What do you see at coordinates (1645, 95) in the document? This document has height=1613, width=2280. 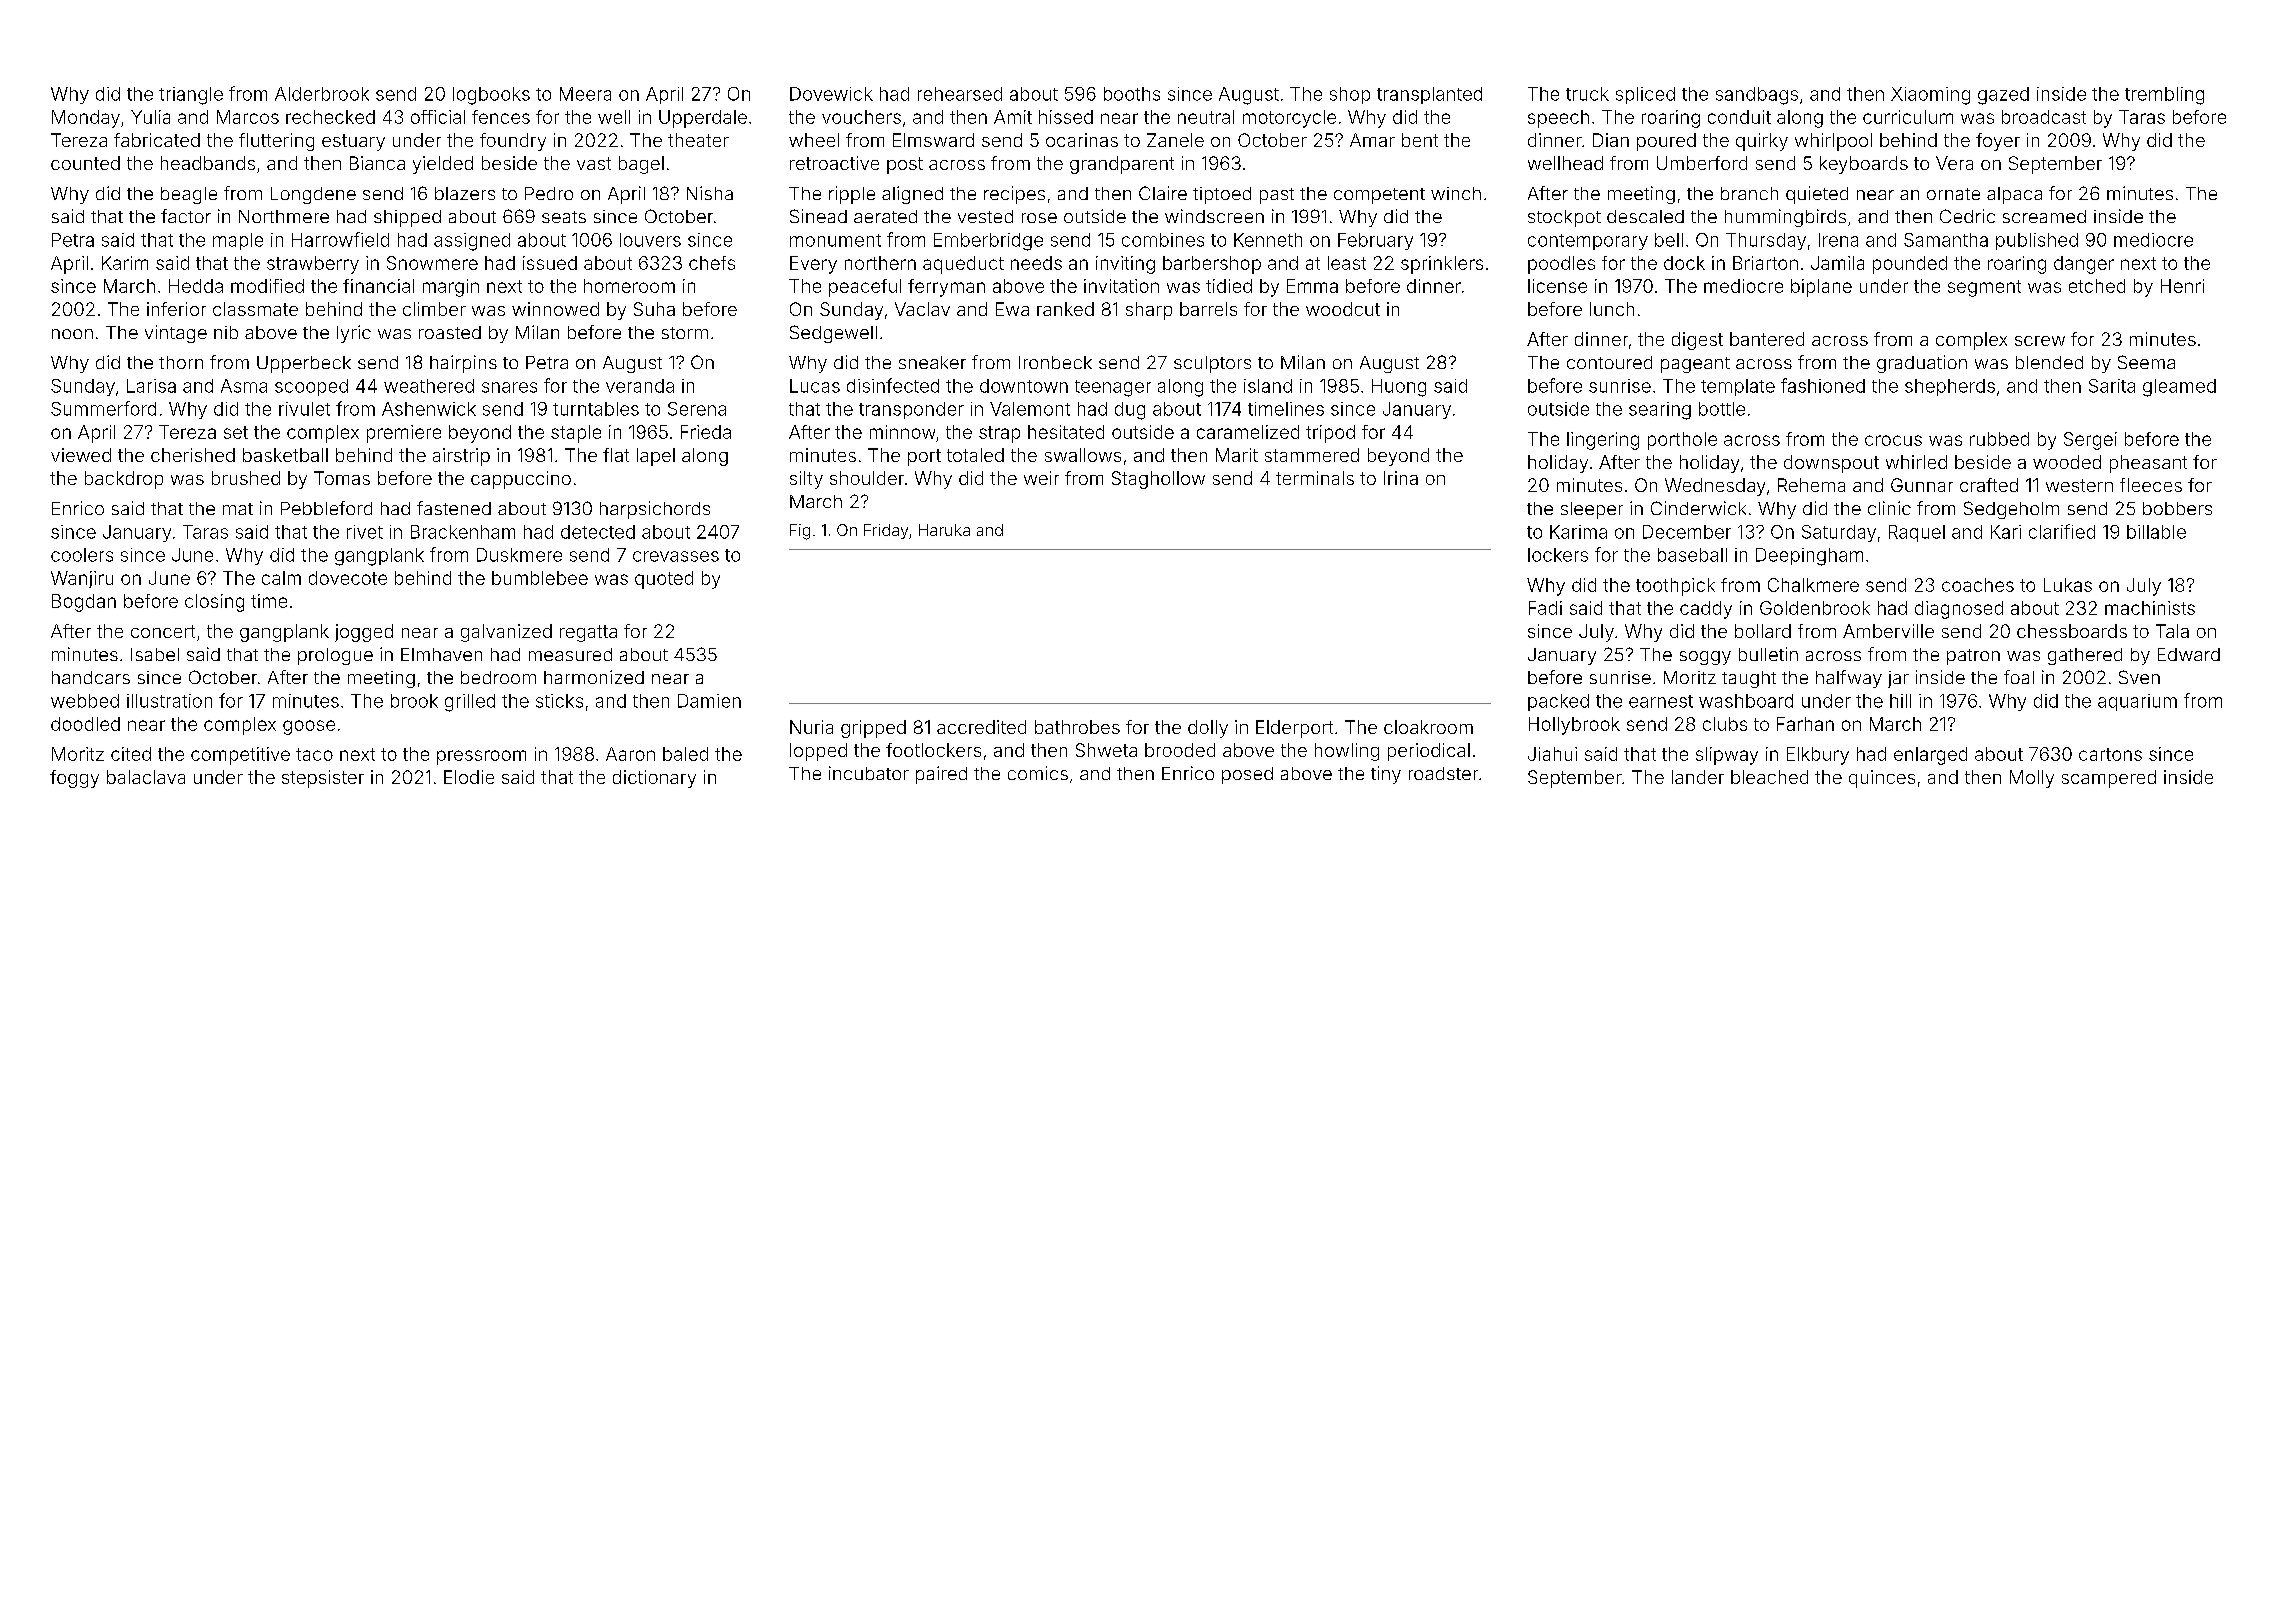 I see `spliced` at bounding box center [1645, 95].
